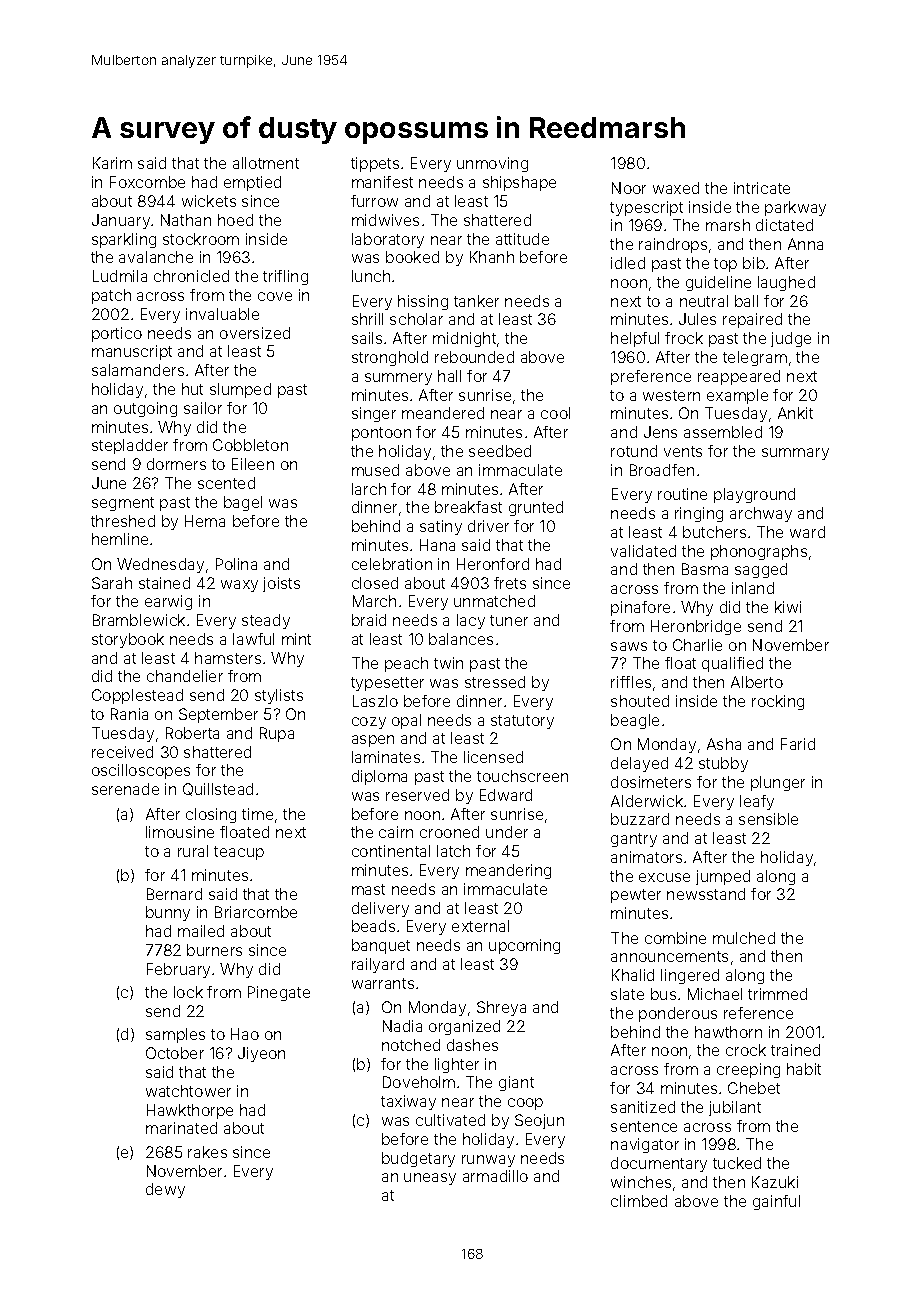 This screenshot has height=1308, width=924. I want to click on unmoving, so click(492, 164).
